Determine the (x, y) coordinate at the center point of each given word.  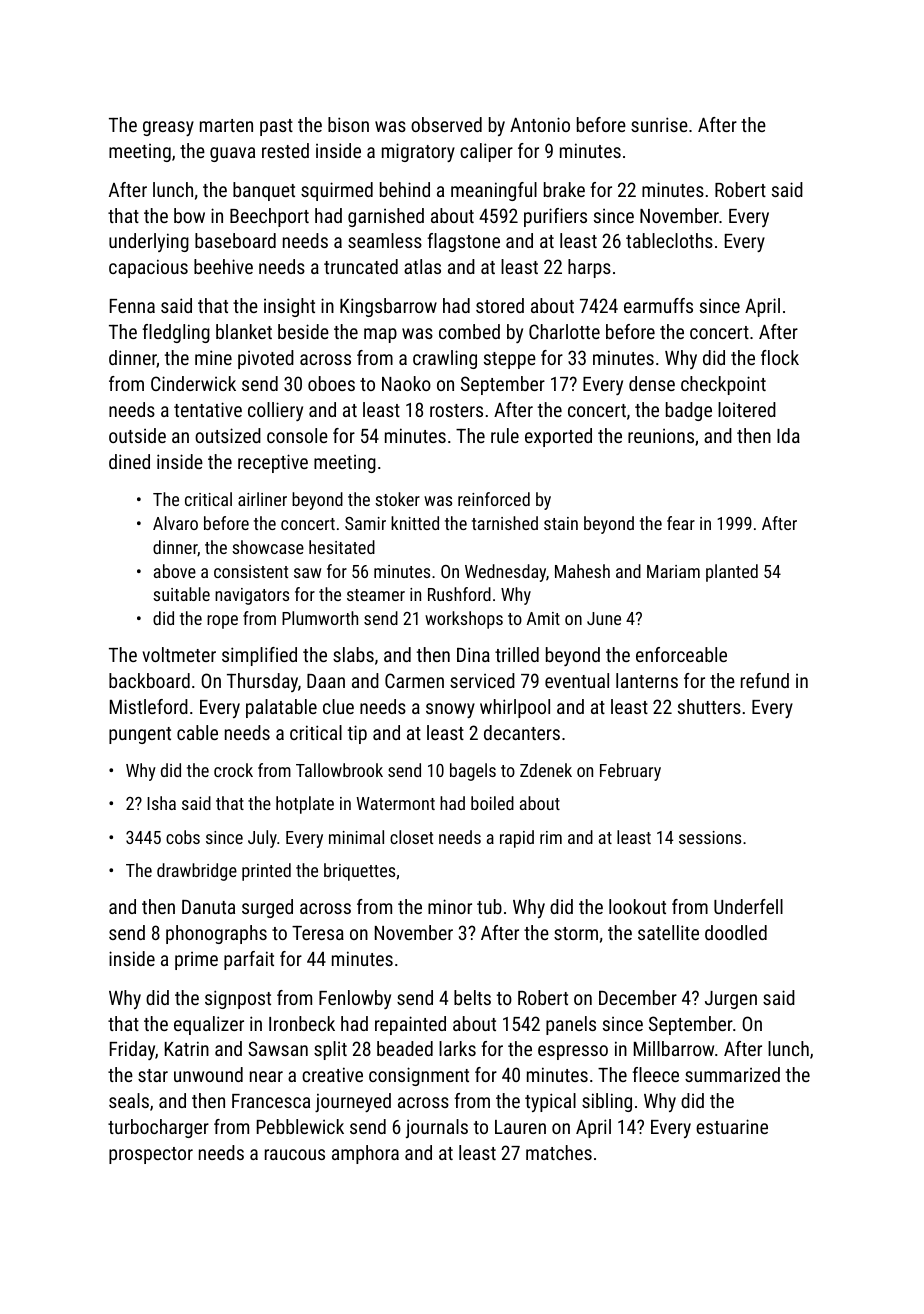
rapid (517, 839)
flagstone (463, 242)
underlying (149, 242)
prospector (151, 1155)
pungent (140, 735)
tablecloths (669, 240)
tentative (208, 409)
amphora (365, 1154)
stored (500, 305)
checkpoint (723, 385)
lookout (637, 906)
